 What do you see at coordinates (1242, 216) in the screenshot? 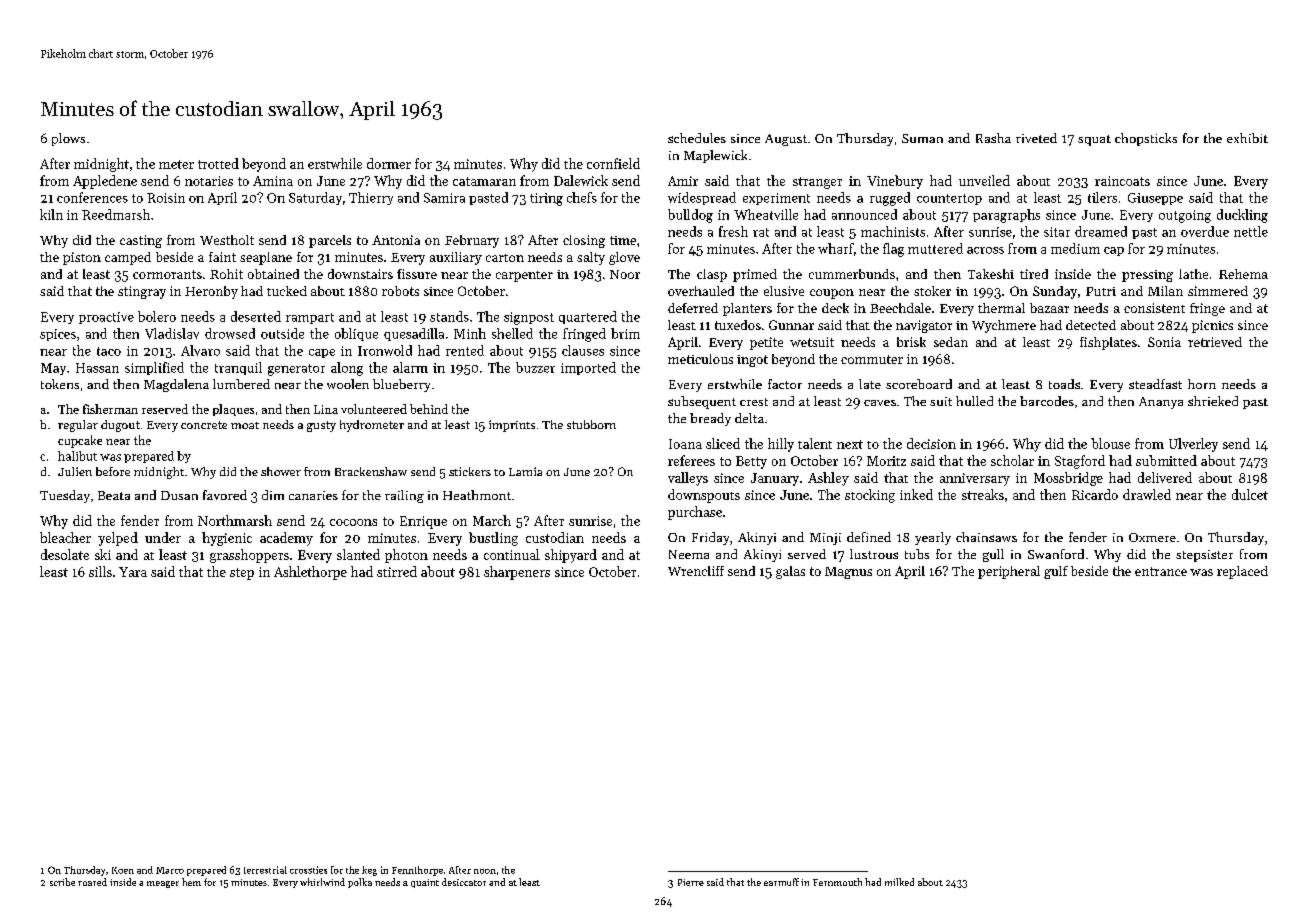
I see `duckling` at bounding box center [1242, 216].
